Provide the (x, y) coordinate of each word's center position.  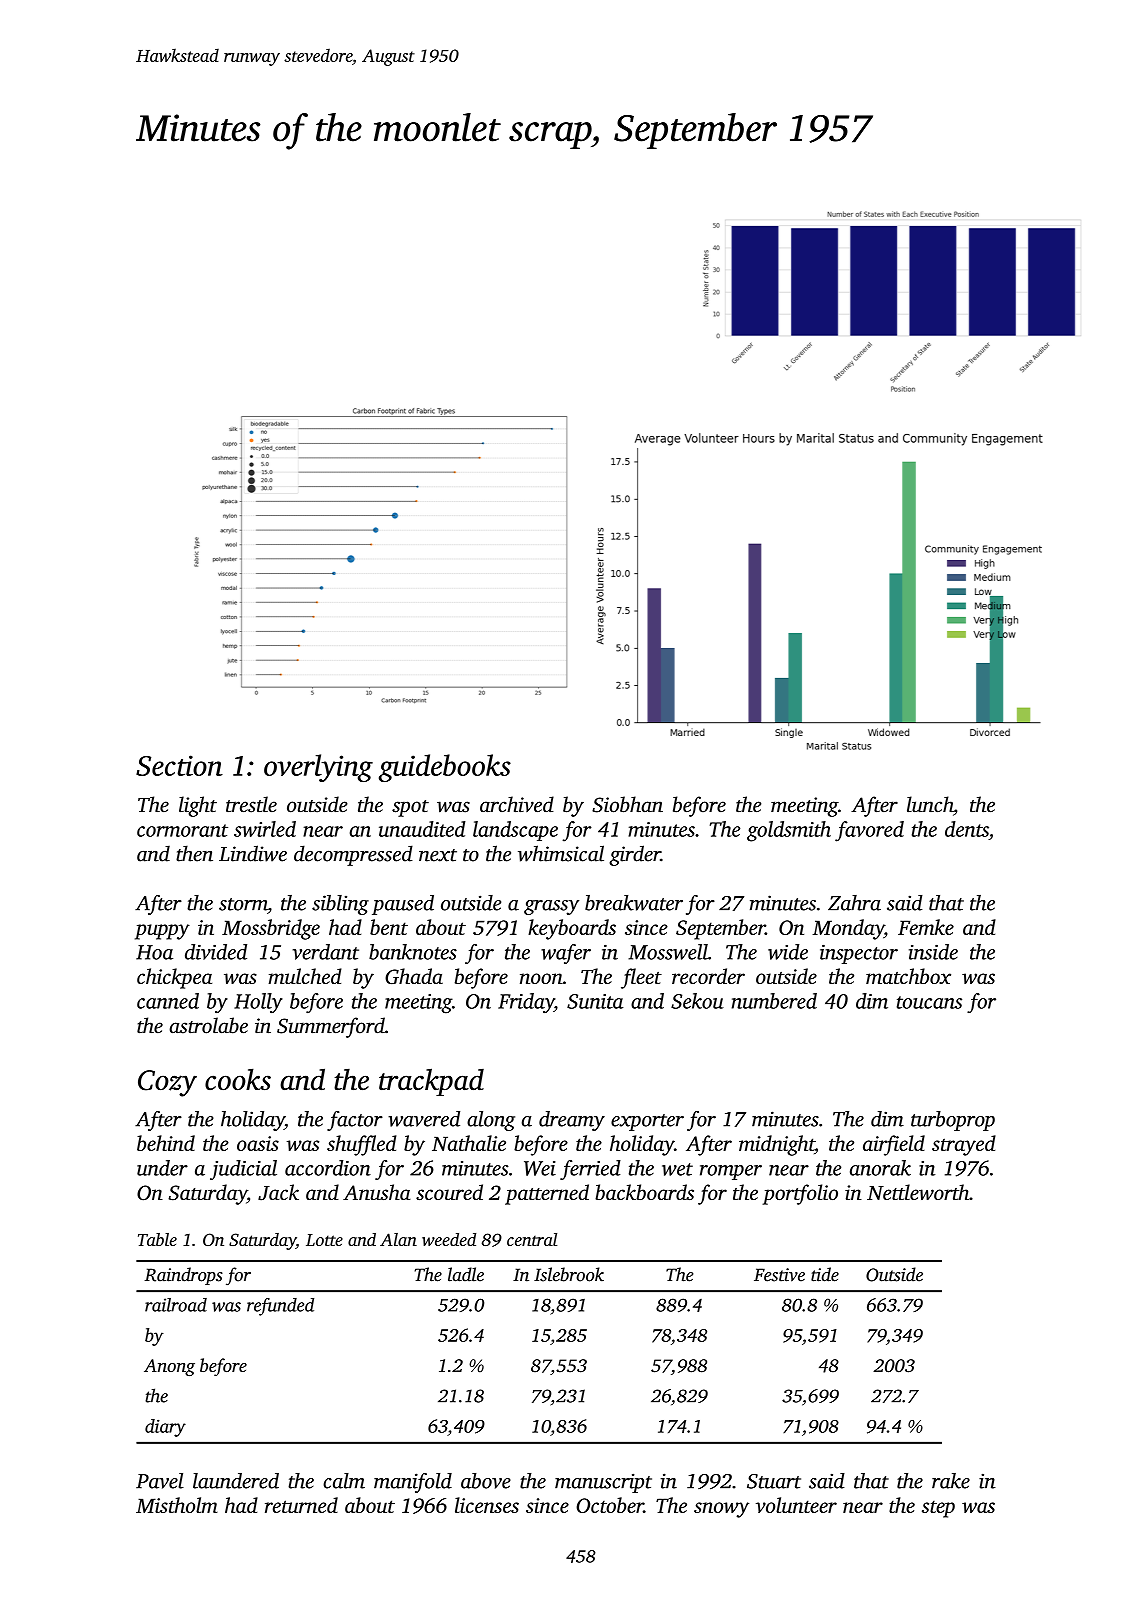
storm (243, 904)
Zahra (854, 903)
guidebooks (445, 768)
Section (179, 765)
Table (157, 1239)
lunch (930, 804)
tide (825, 1274)
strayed (964, 1145)
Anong (169, 1367)
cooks (238, 1079)
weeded (449, 1239)
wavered (424, 1119)
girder (635, 855)
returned (301, 1505)
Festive (779, 1275)
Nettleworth (918, 1192)
